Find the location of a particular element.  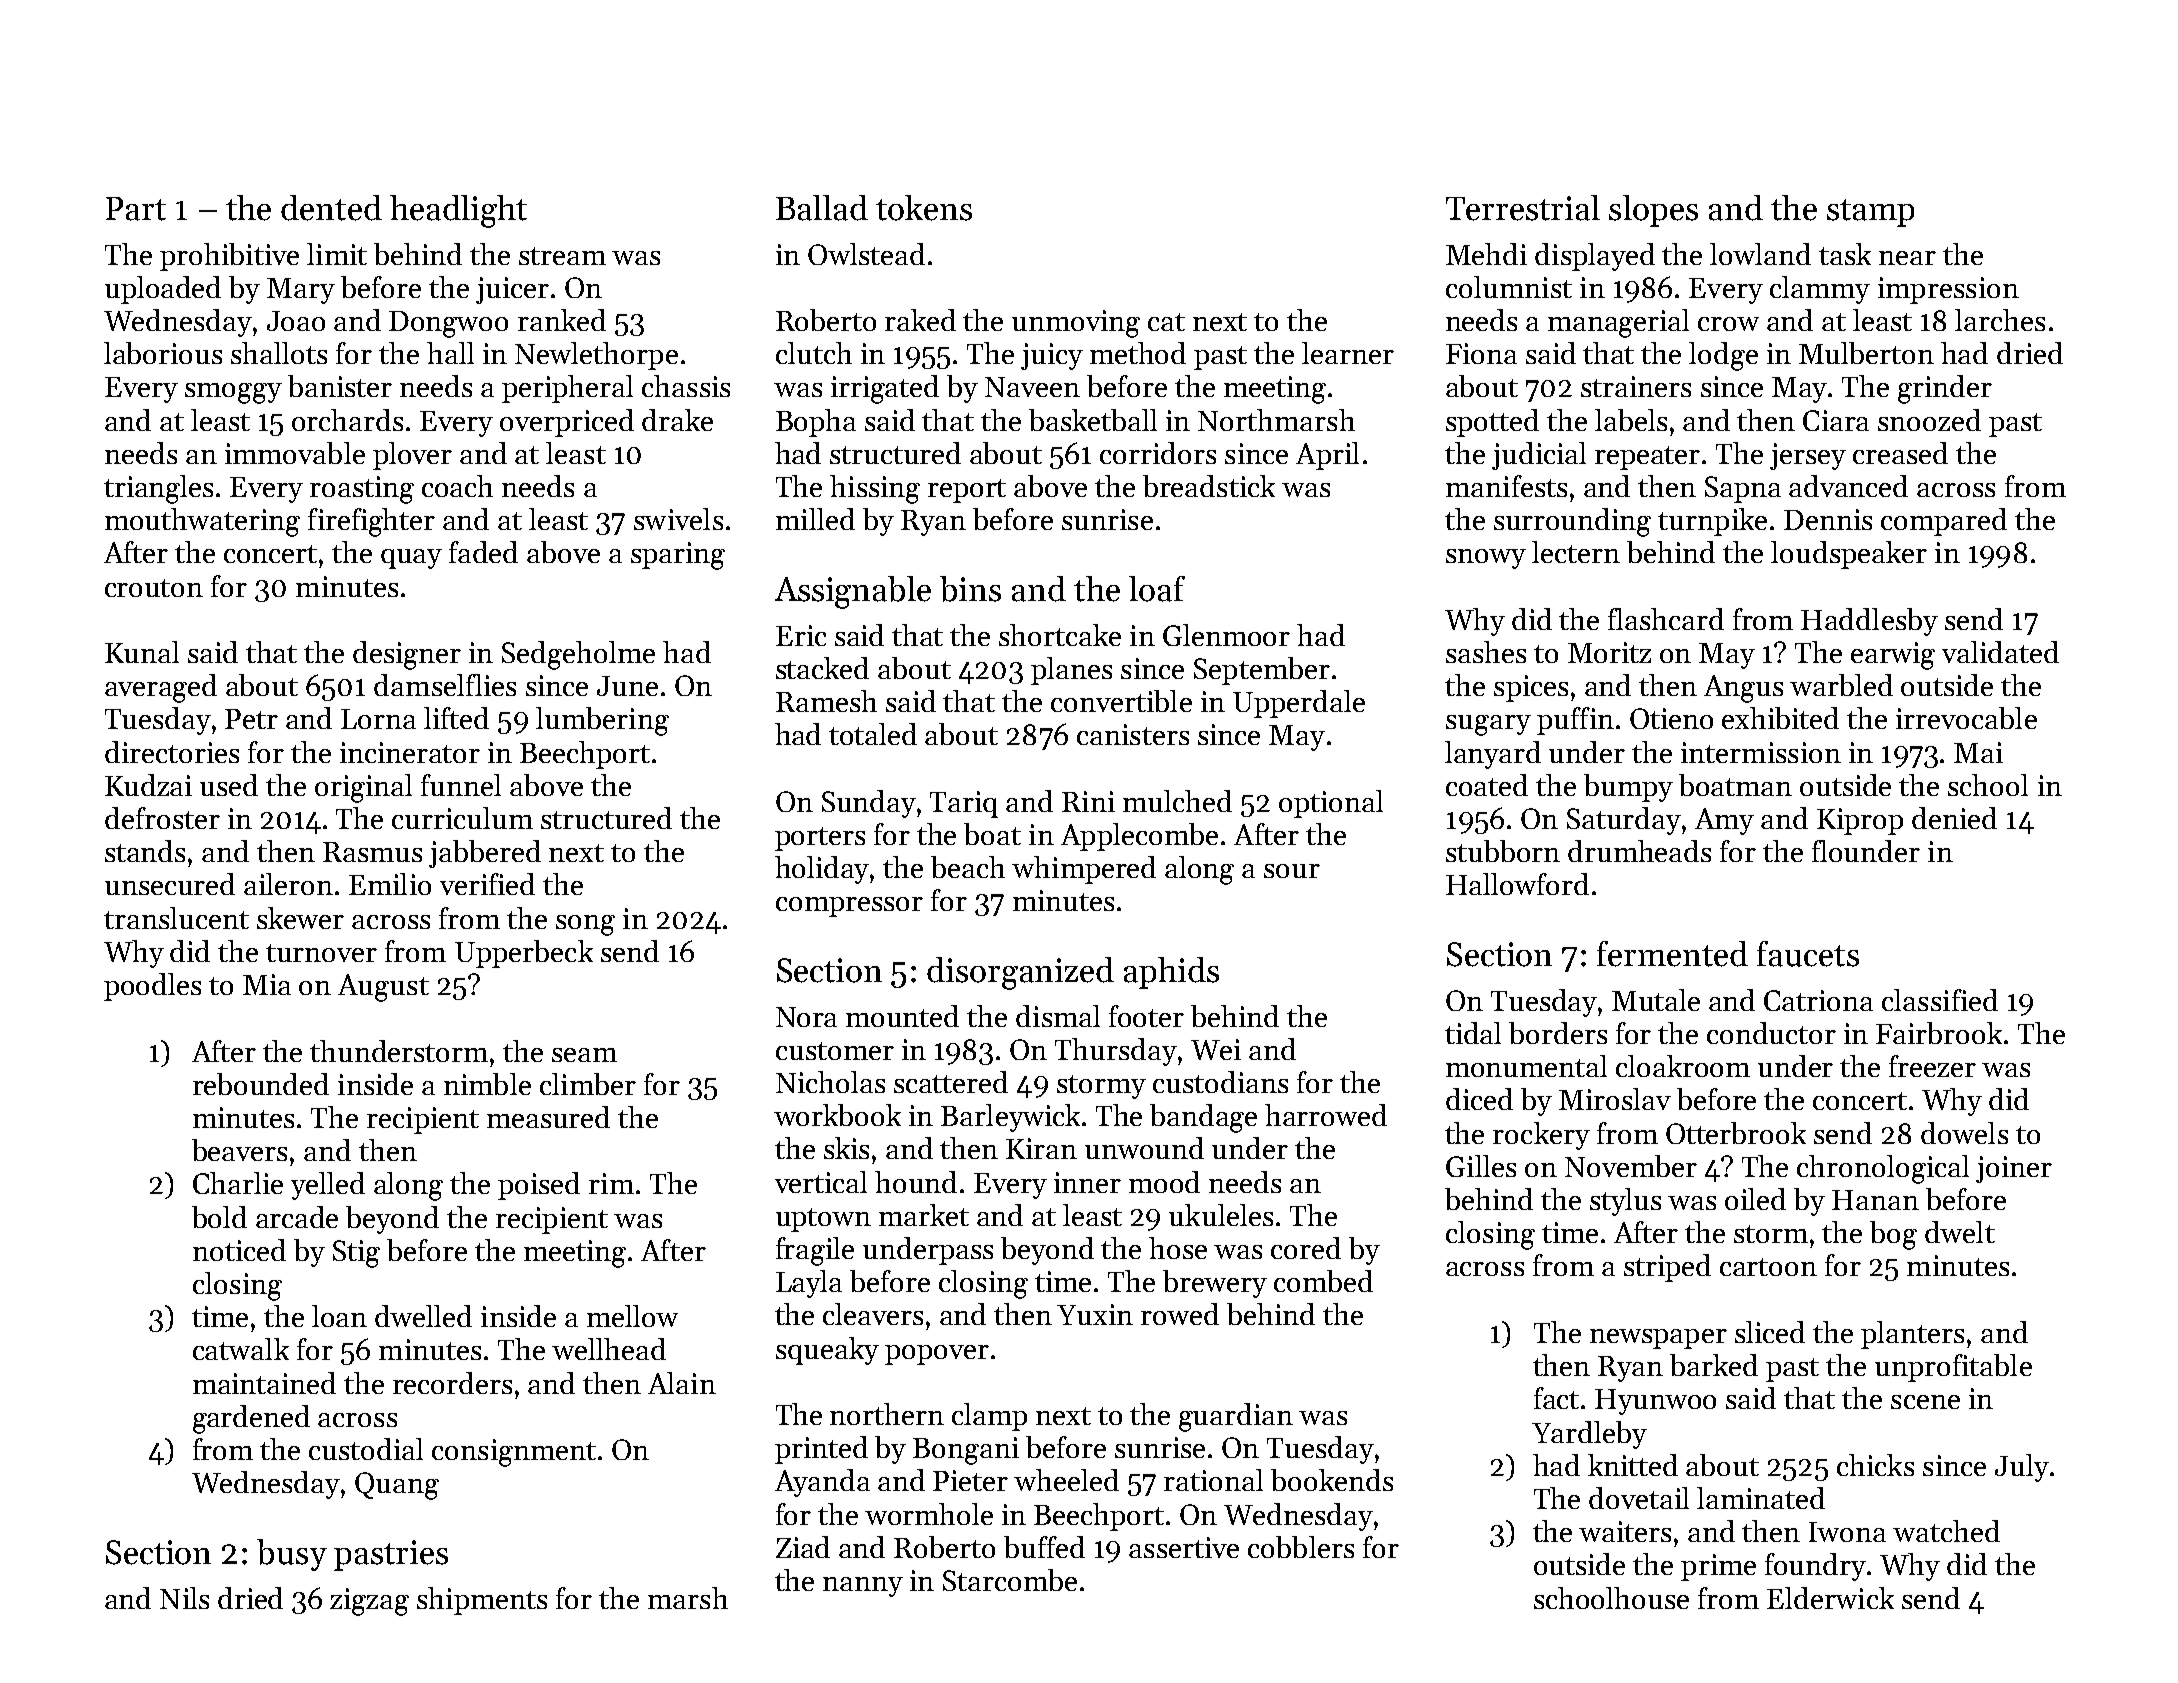

Kunal is located at coordinates (142, 652).
